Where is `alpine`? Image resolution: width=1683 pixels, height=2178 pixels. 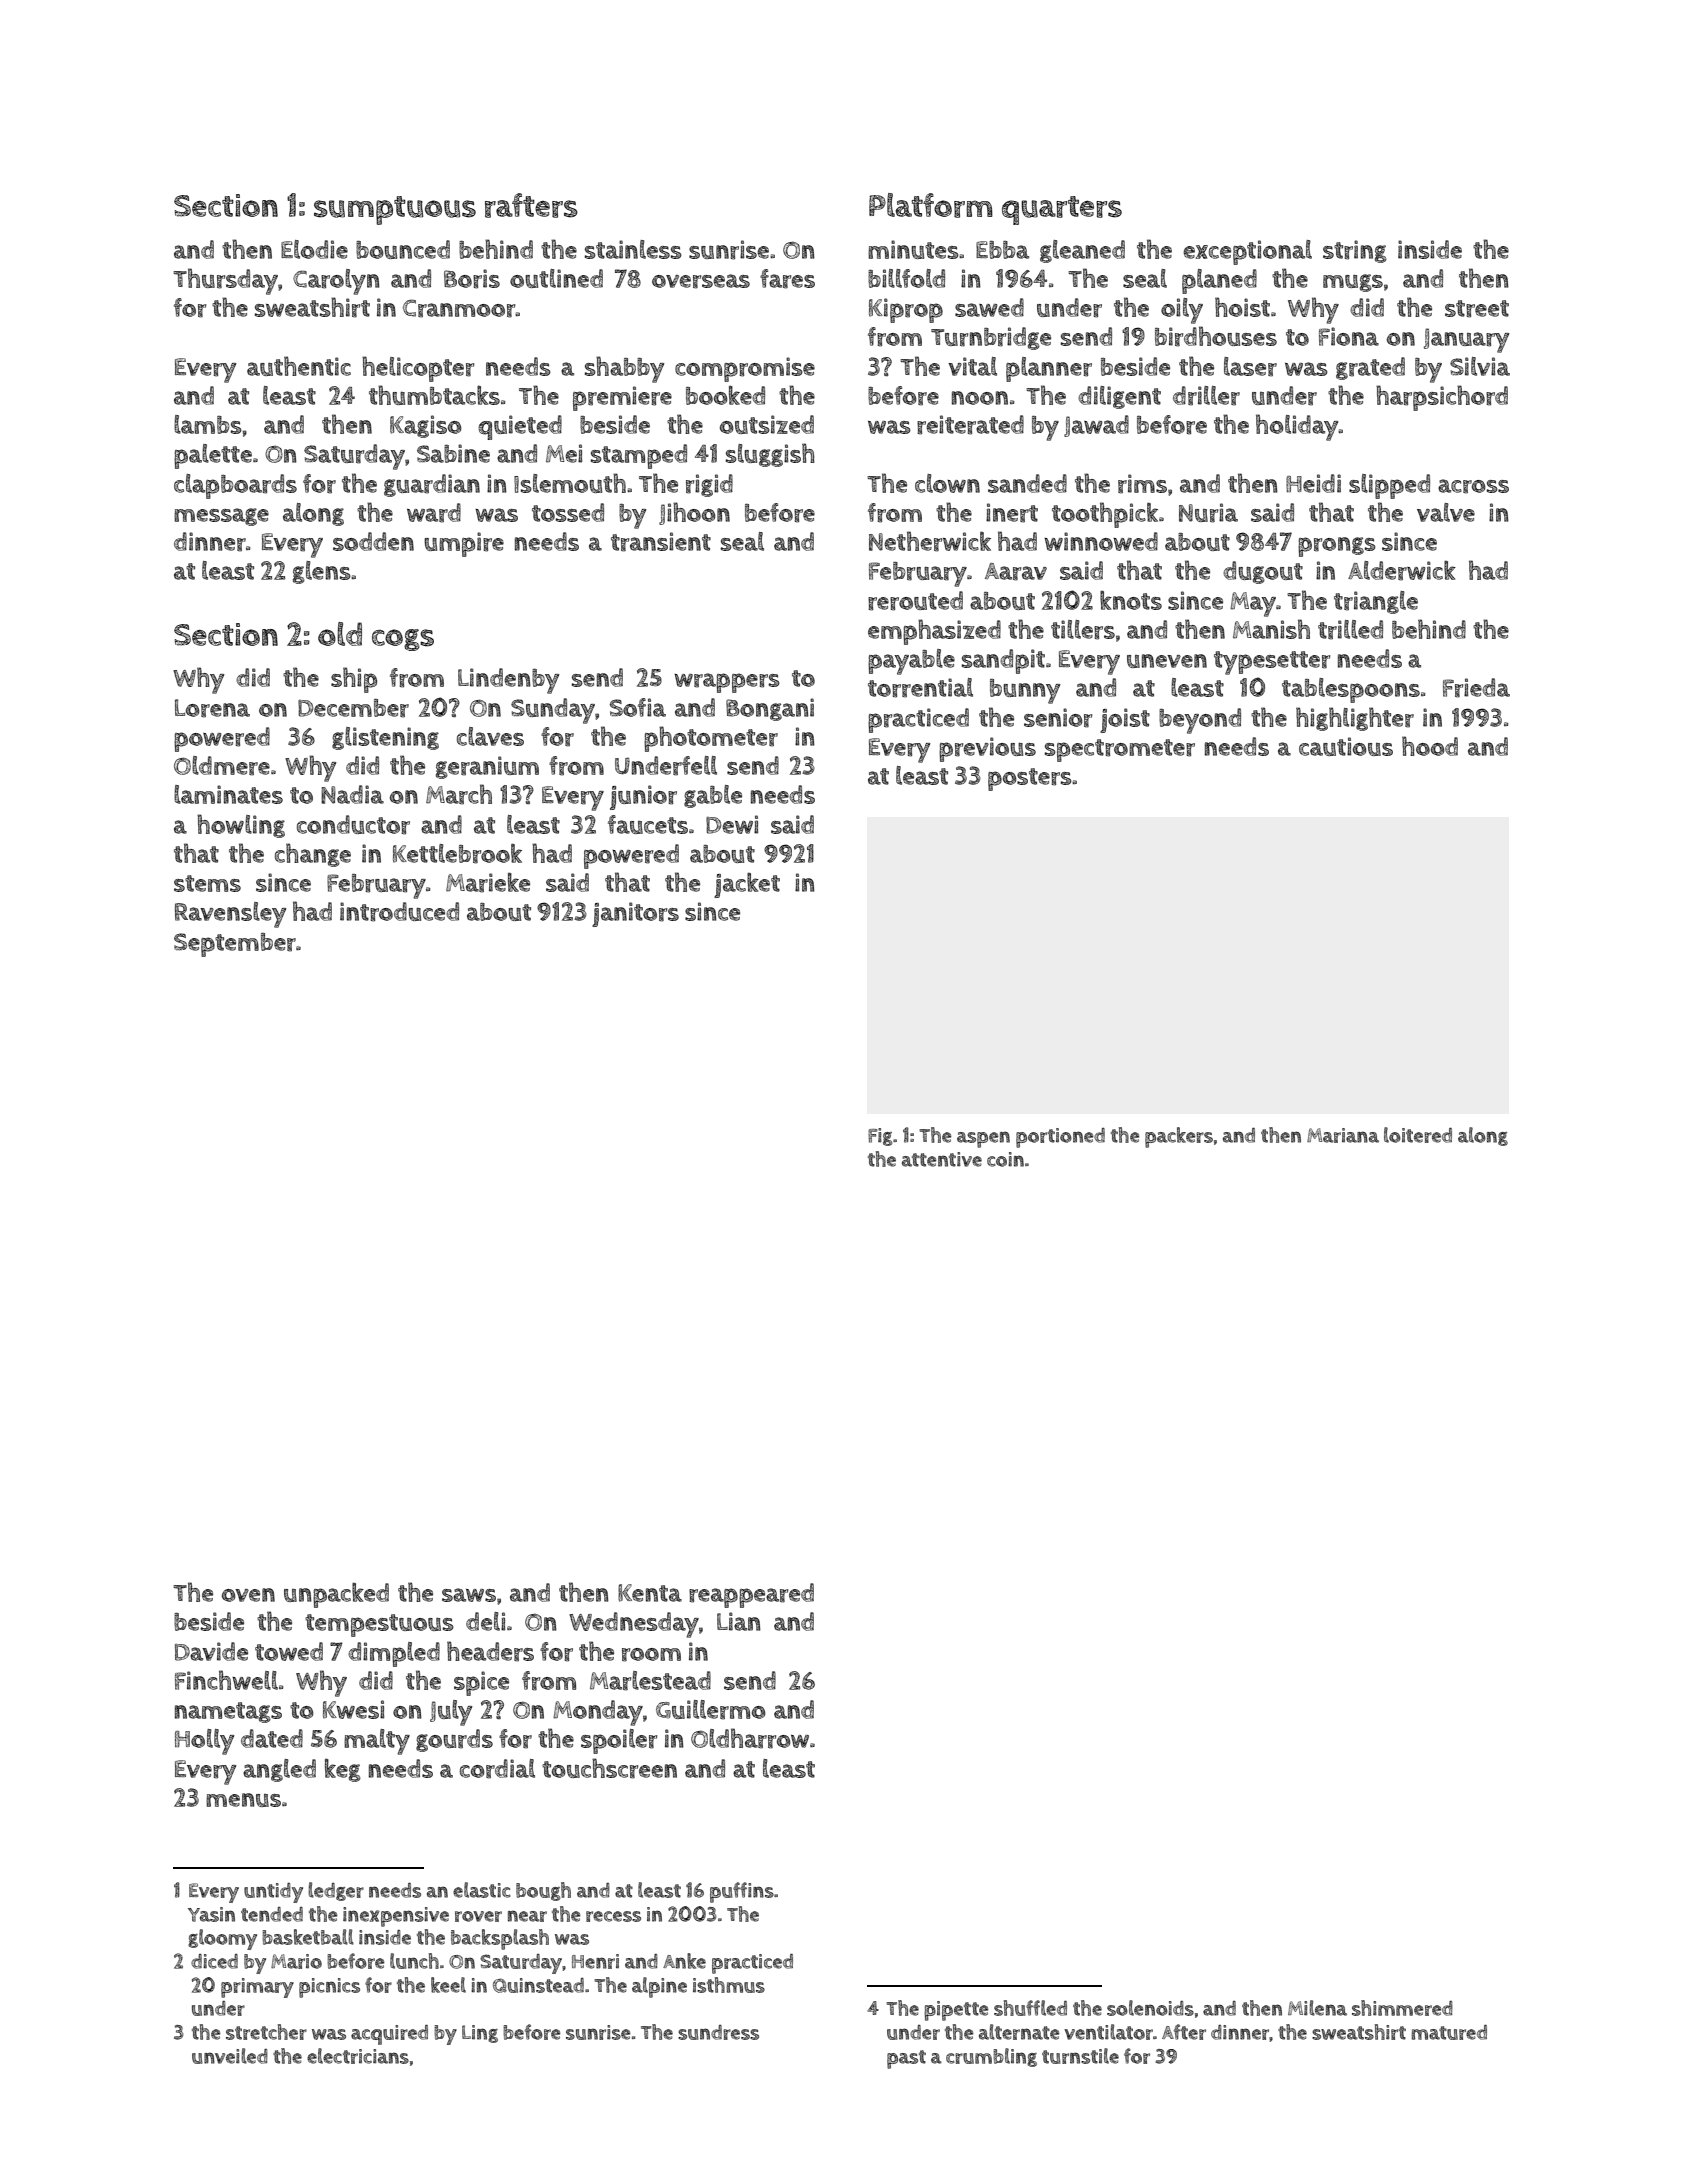 alpine is located at coordinates (659, 1987).
